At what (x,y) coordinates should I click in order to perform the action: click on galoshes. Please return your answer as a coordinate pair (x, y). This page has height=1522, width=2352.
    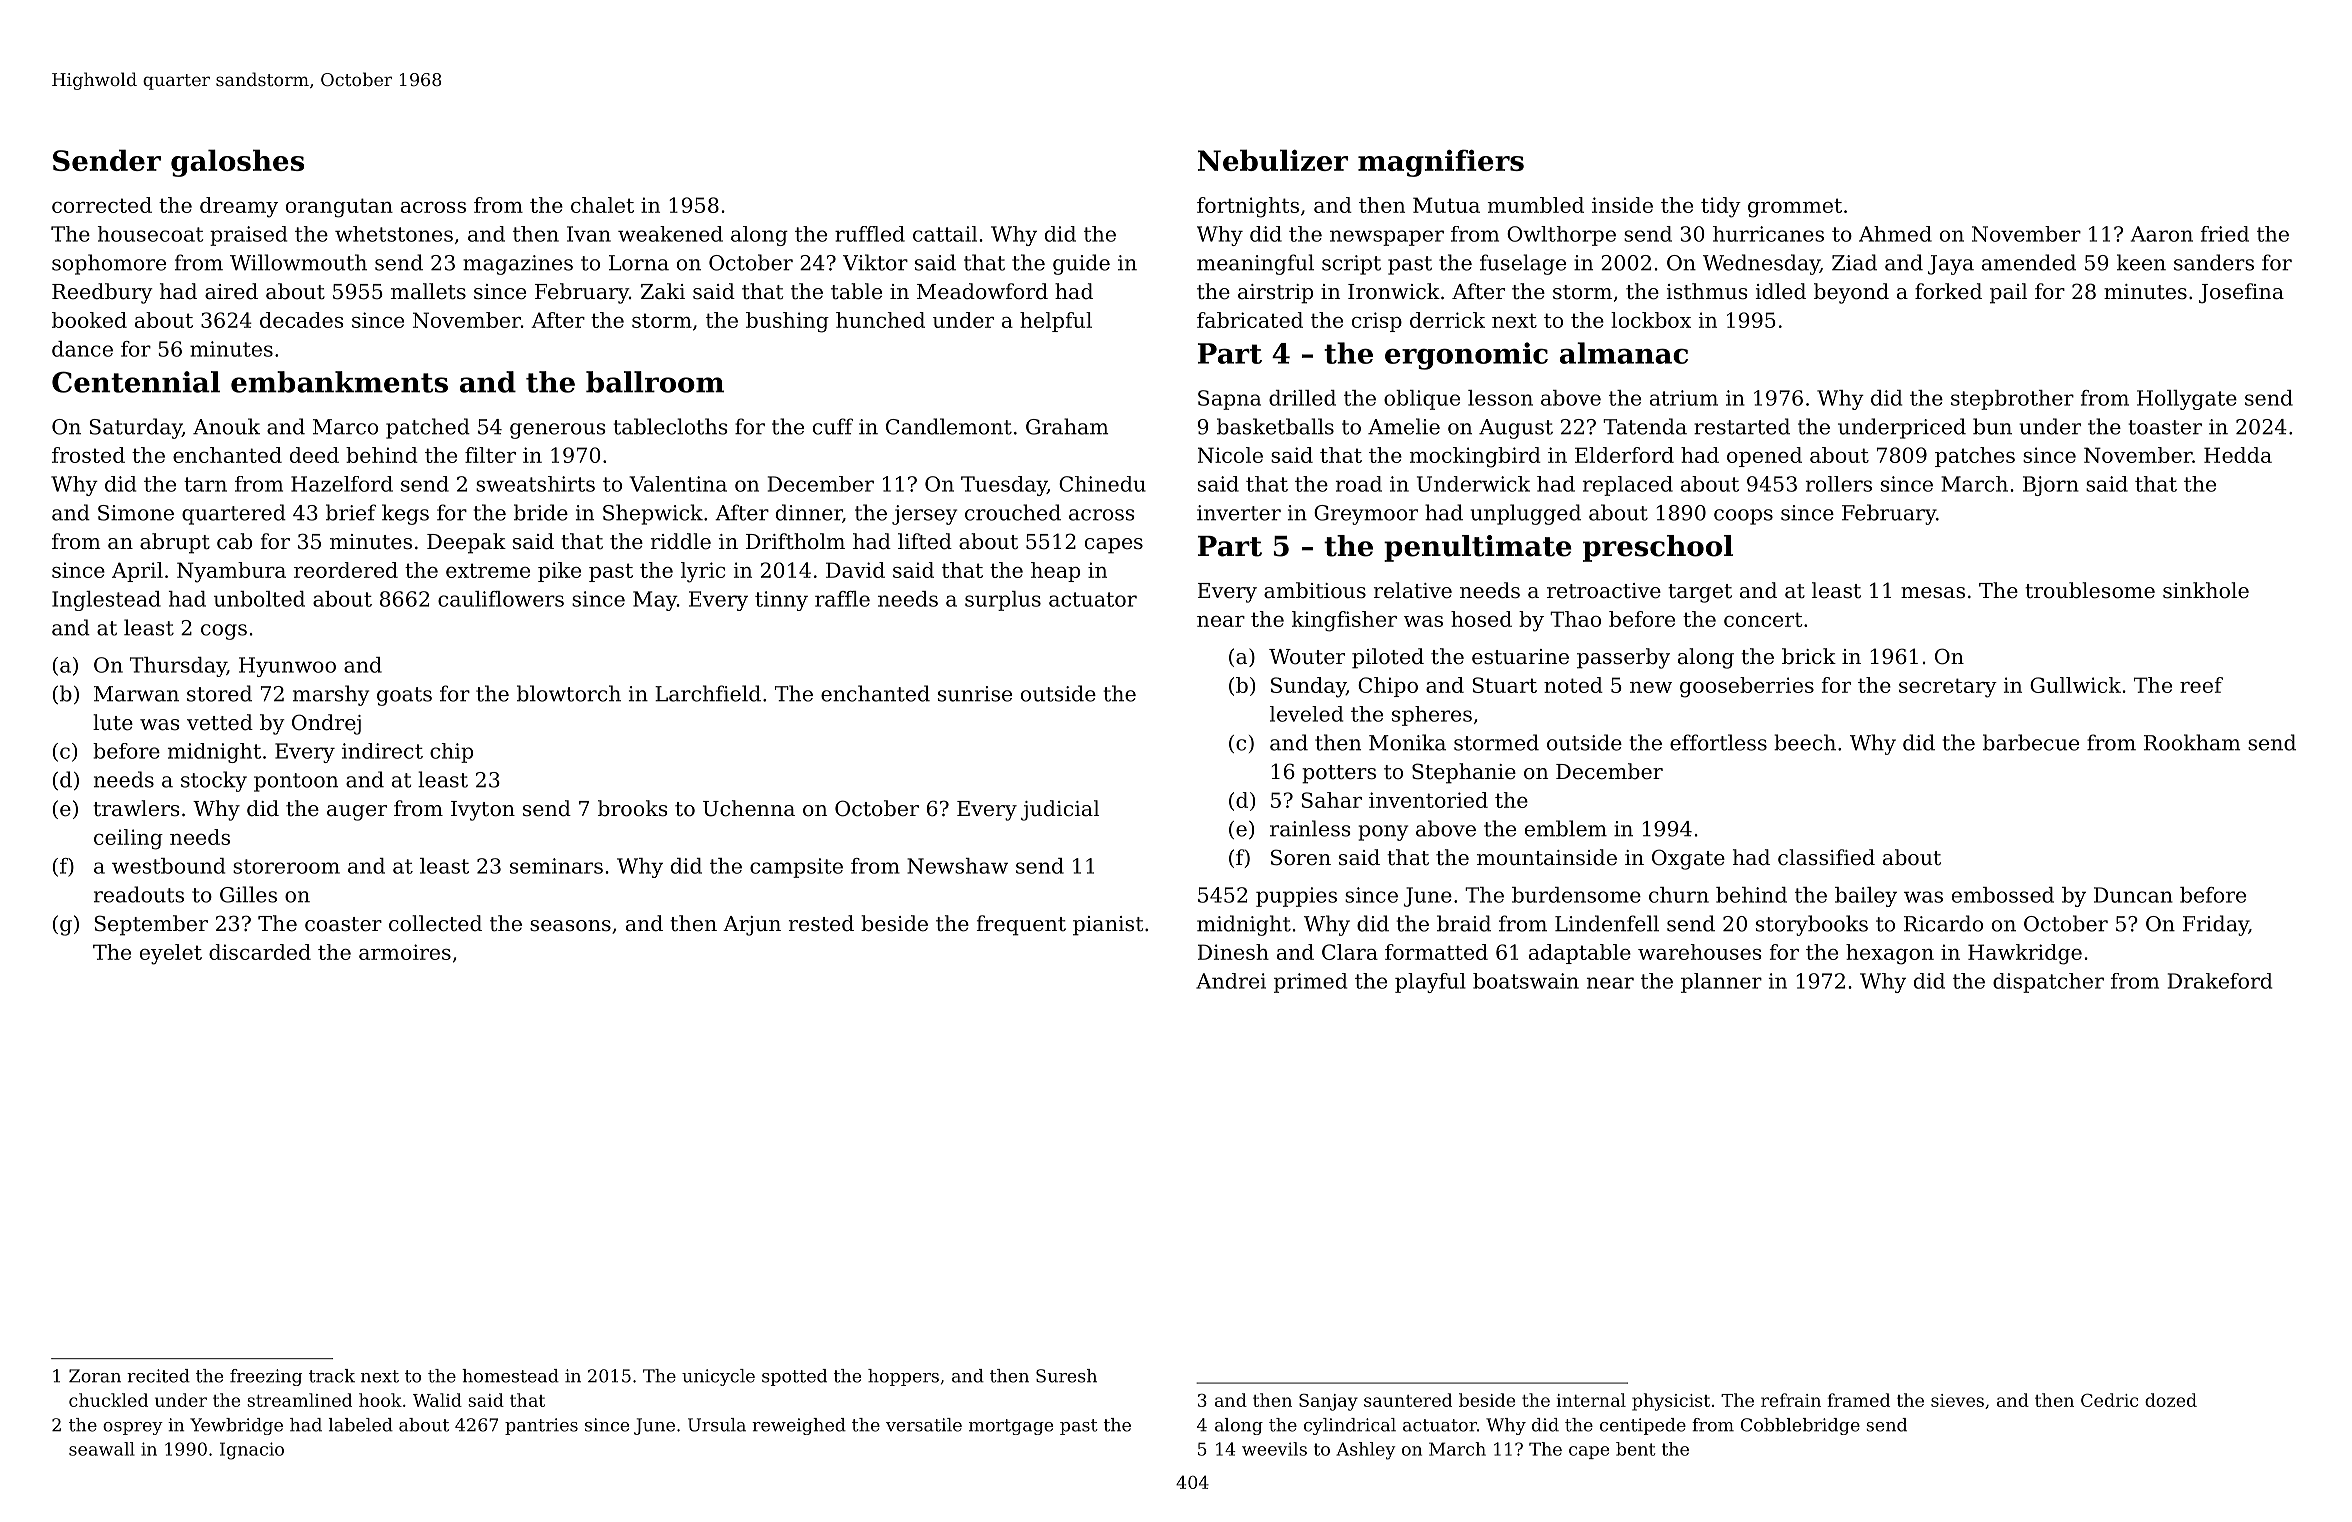
    Looking at the image, I should click on (237, 163).
